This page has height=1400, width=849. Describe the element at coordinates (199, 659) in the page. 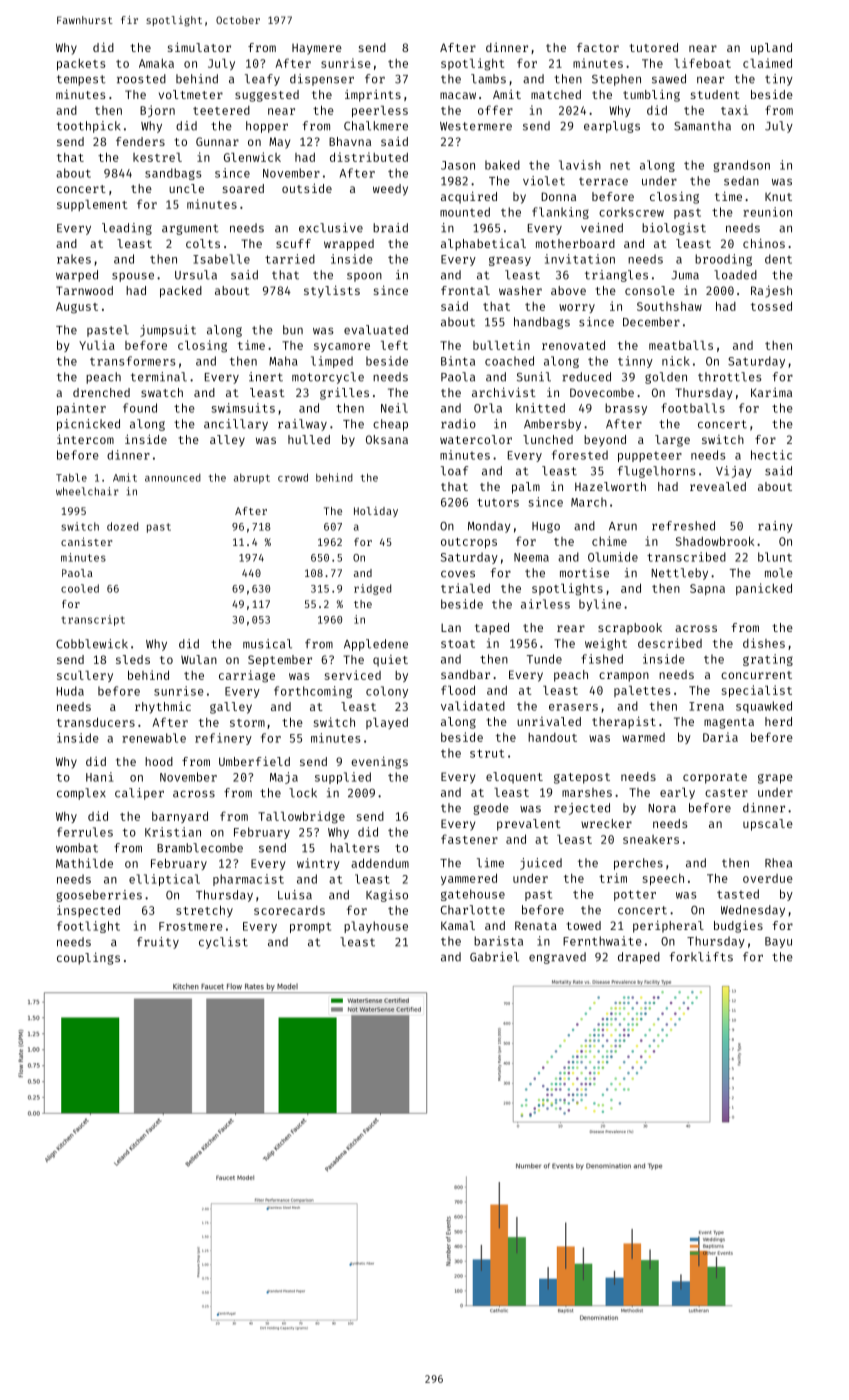

I see `Wulan` at that location.
